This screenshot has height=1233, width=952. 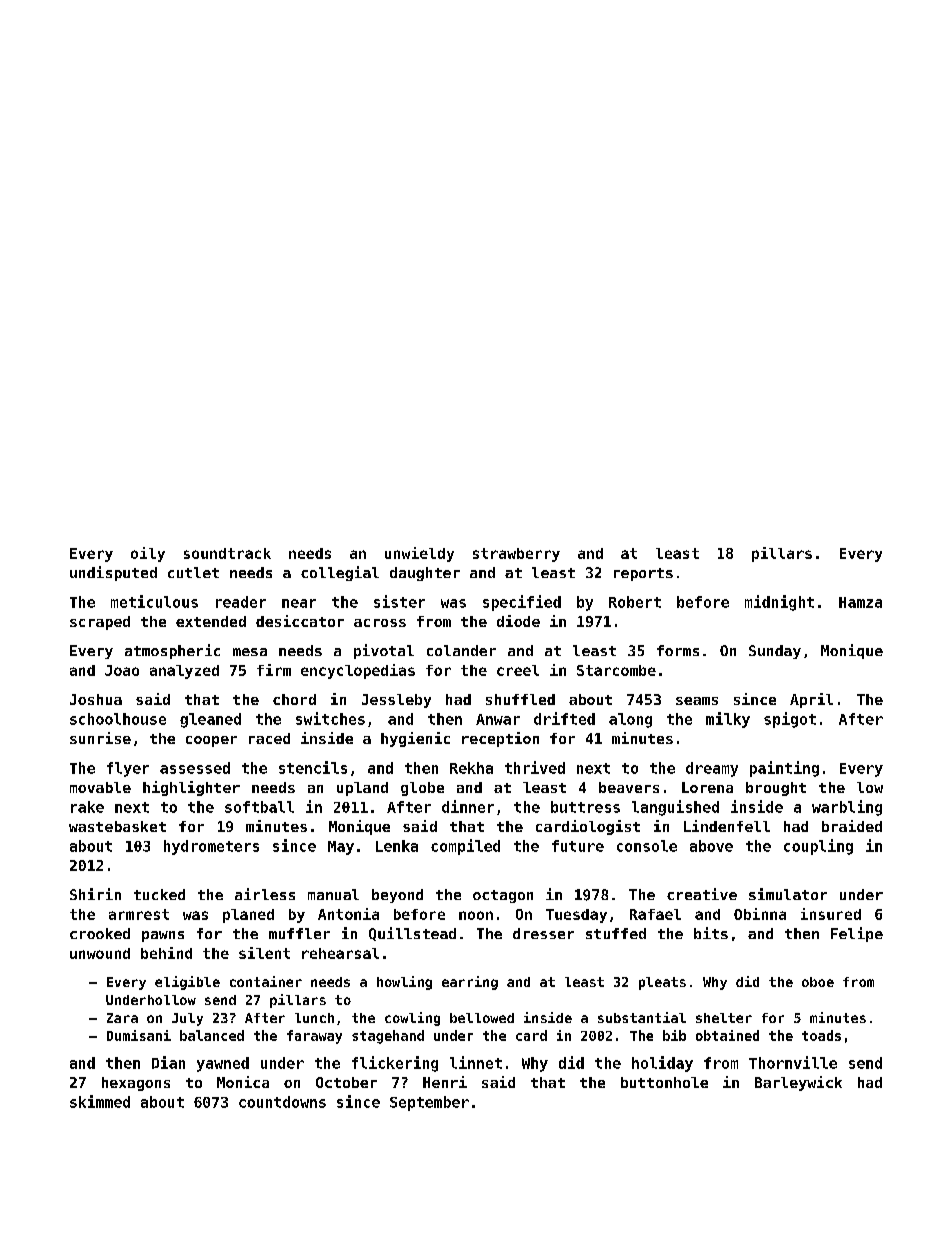 What do you see at coordinates (616, 933) in the screenshot?
I see `stuffed` at bounding box center [616, 933].
